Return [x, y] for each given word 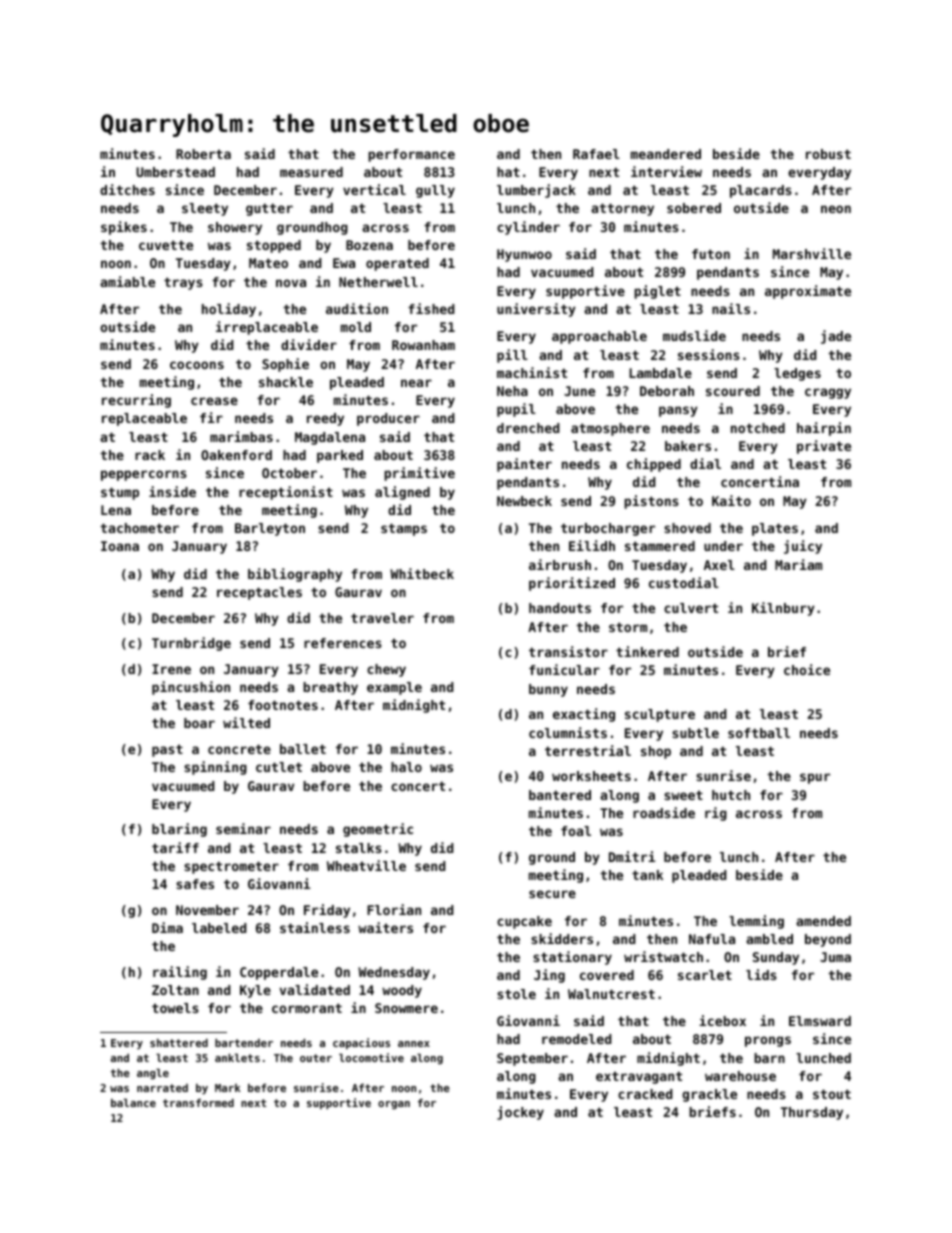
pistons [651, 502]
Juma [835, 957]
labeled [219, 928]
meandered [666, 154]
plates [775, 529]
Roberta [203, 154]
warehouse [740, 1076]
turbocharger [608, 529]
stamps [404, 529]
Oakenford [236, 455]
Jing [549, 976]
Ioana [120, 546]
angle [153, 1073]
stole [516, 994]
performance [411, 155]
